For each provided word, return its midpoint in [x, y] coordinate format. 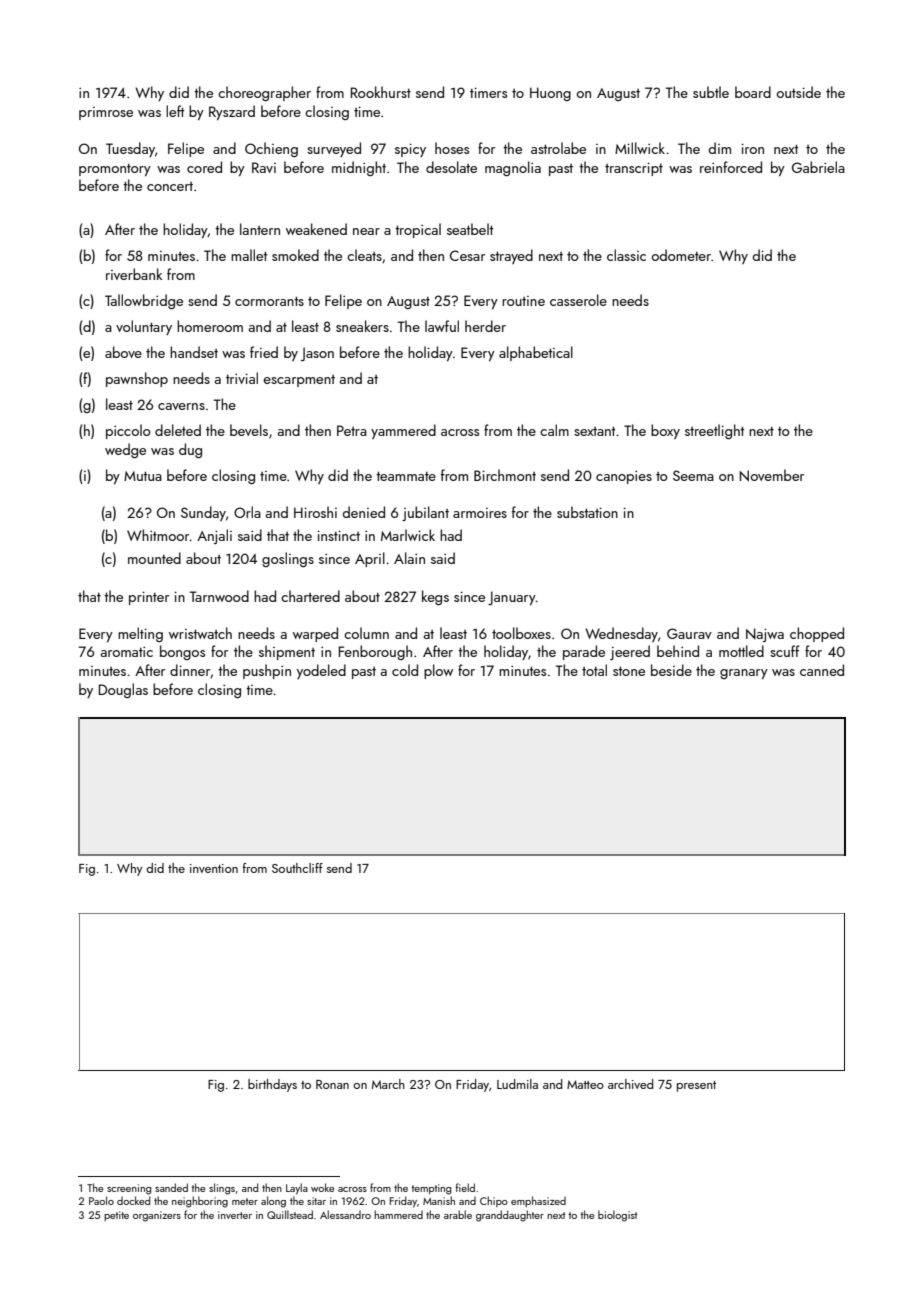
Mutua [143, 476]
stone [629, 671]
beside [671, 670]
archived [631, 1084]
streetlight [714, 431]
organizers [157, 1216]
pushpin [267, 671]
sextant [594, 431]
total [594, 670]
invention [214, 868]
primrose [106, 113]
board [753, 92]
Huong [550, 94]
